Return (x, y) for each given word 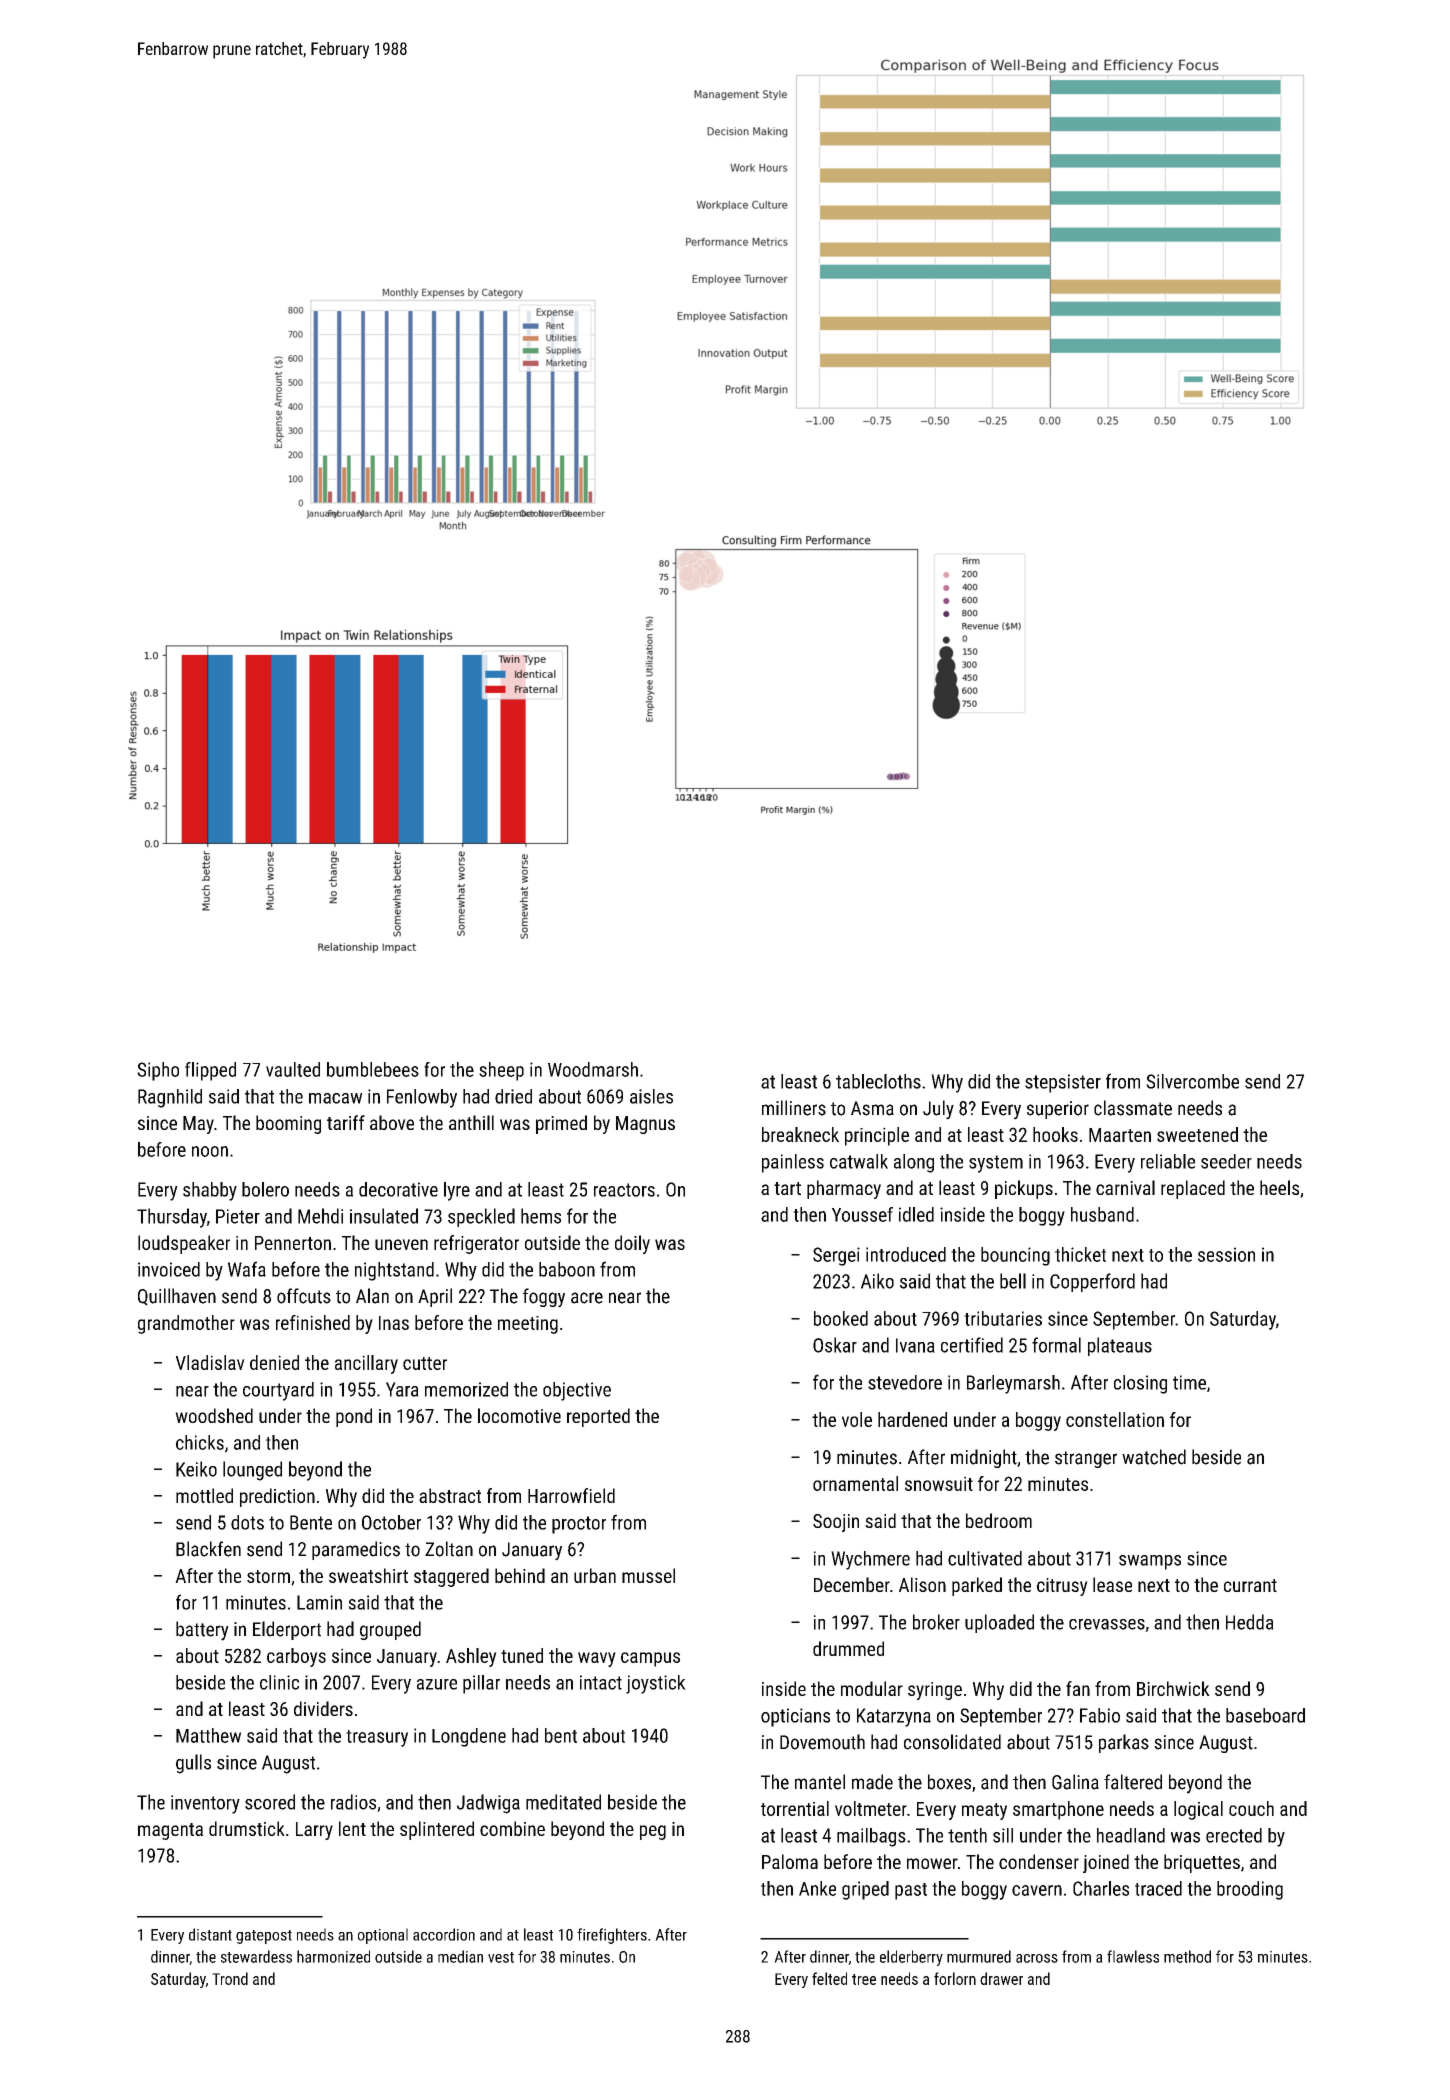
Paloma (790, 1861)
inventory (205, 1804)
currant (1250, 1585)
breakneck (800, 1134)
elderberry (911, 1958)
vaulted (293, 1069)
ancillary (366, 1364)
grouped (390, 1630)
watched (1154, 1457)
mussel (648, 1575)
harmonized (333, 1956)
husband (1102, 1214)
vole (857, 1419)
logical (1198, 1810)
